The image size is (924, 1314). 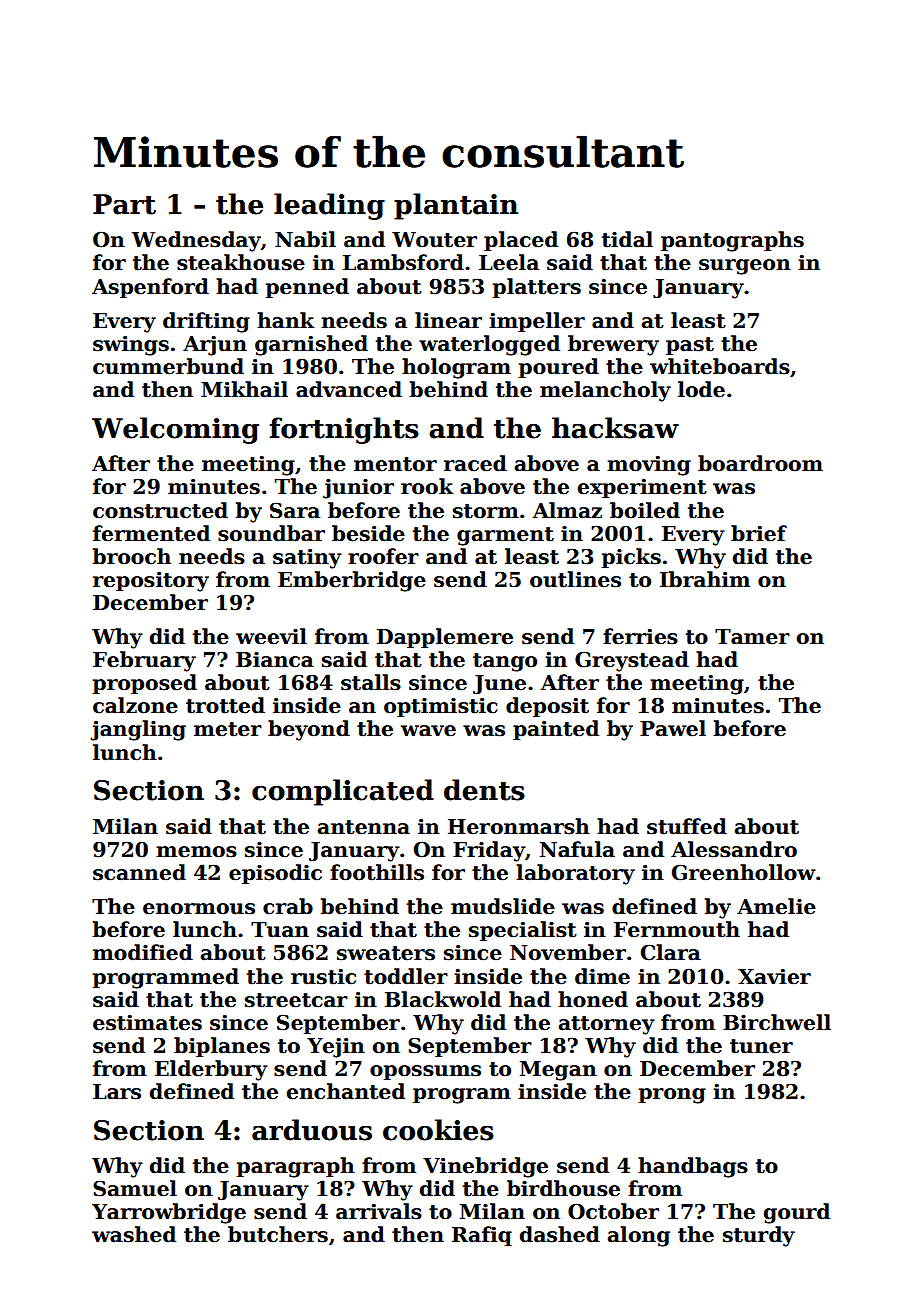 What do you see at coordinates (295, 1167) in the screenshot?
I see `paragraph` at bounding box center [295, 1167].
